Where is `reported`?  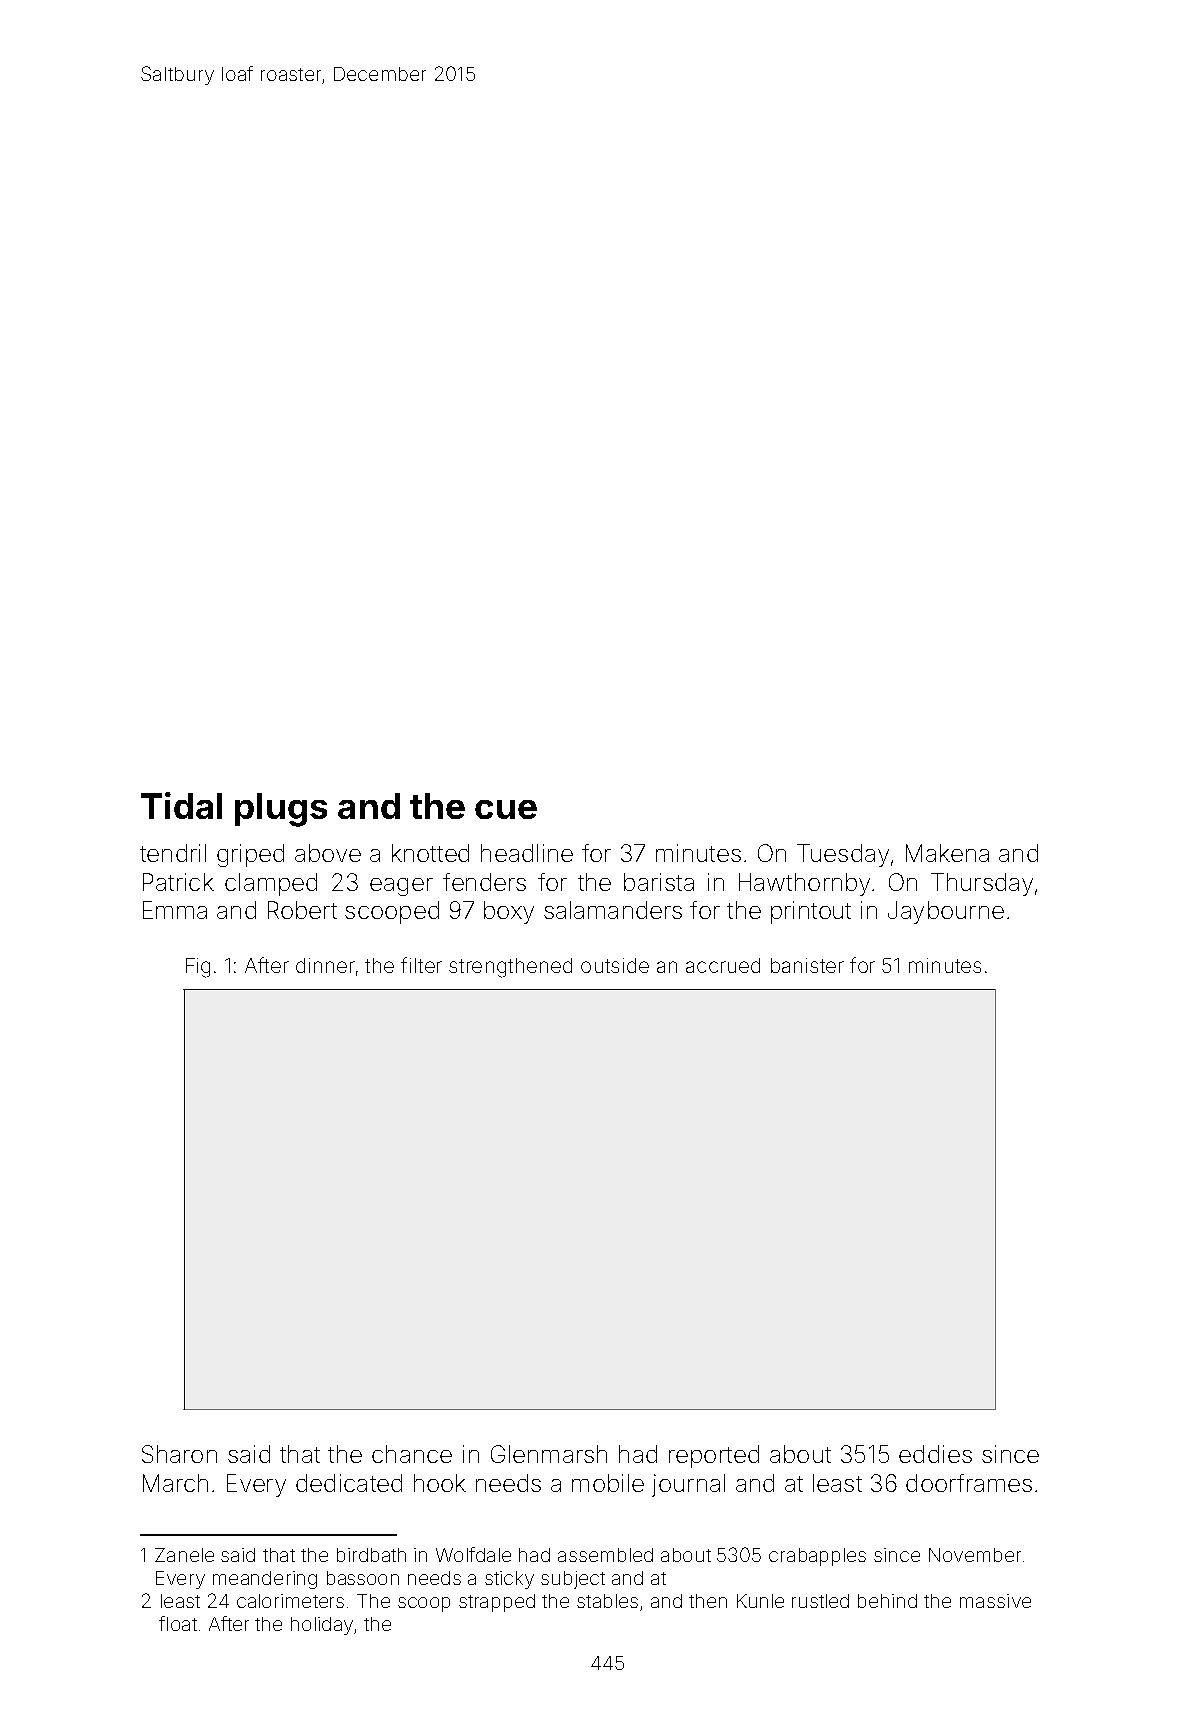
reported is located at coordinates (714, 1456).
